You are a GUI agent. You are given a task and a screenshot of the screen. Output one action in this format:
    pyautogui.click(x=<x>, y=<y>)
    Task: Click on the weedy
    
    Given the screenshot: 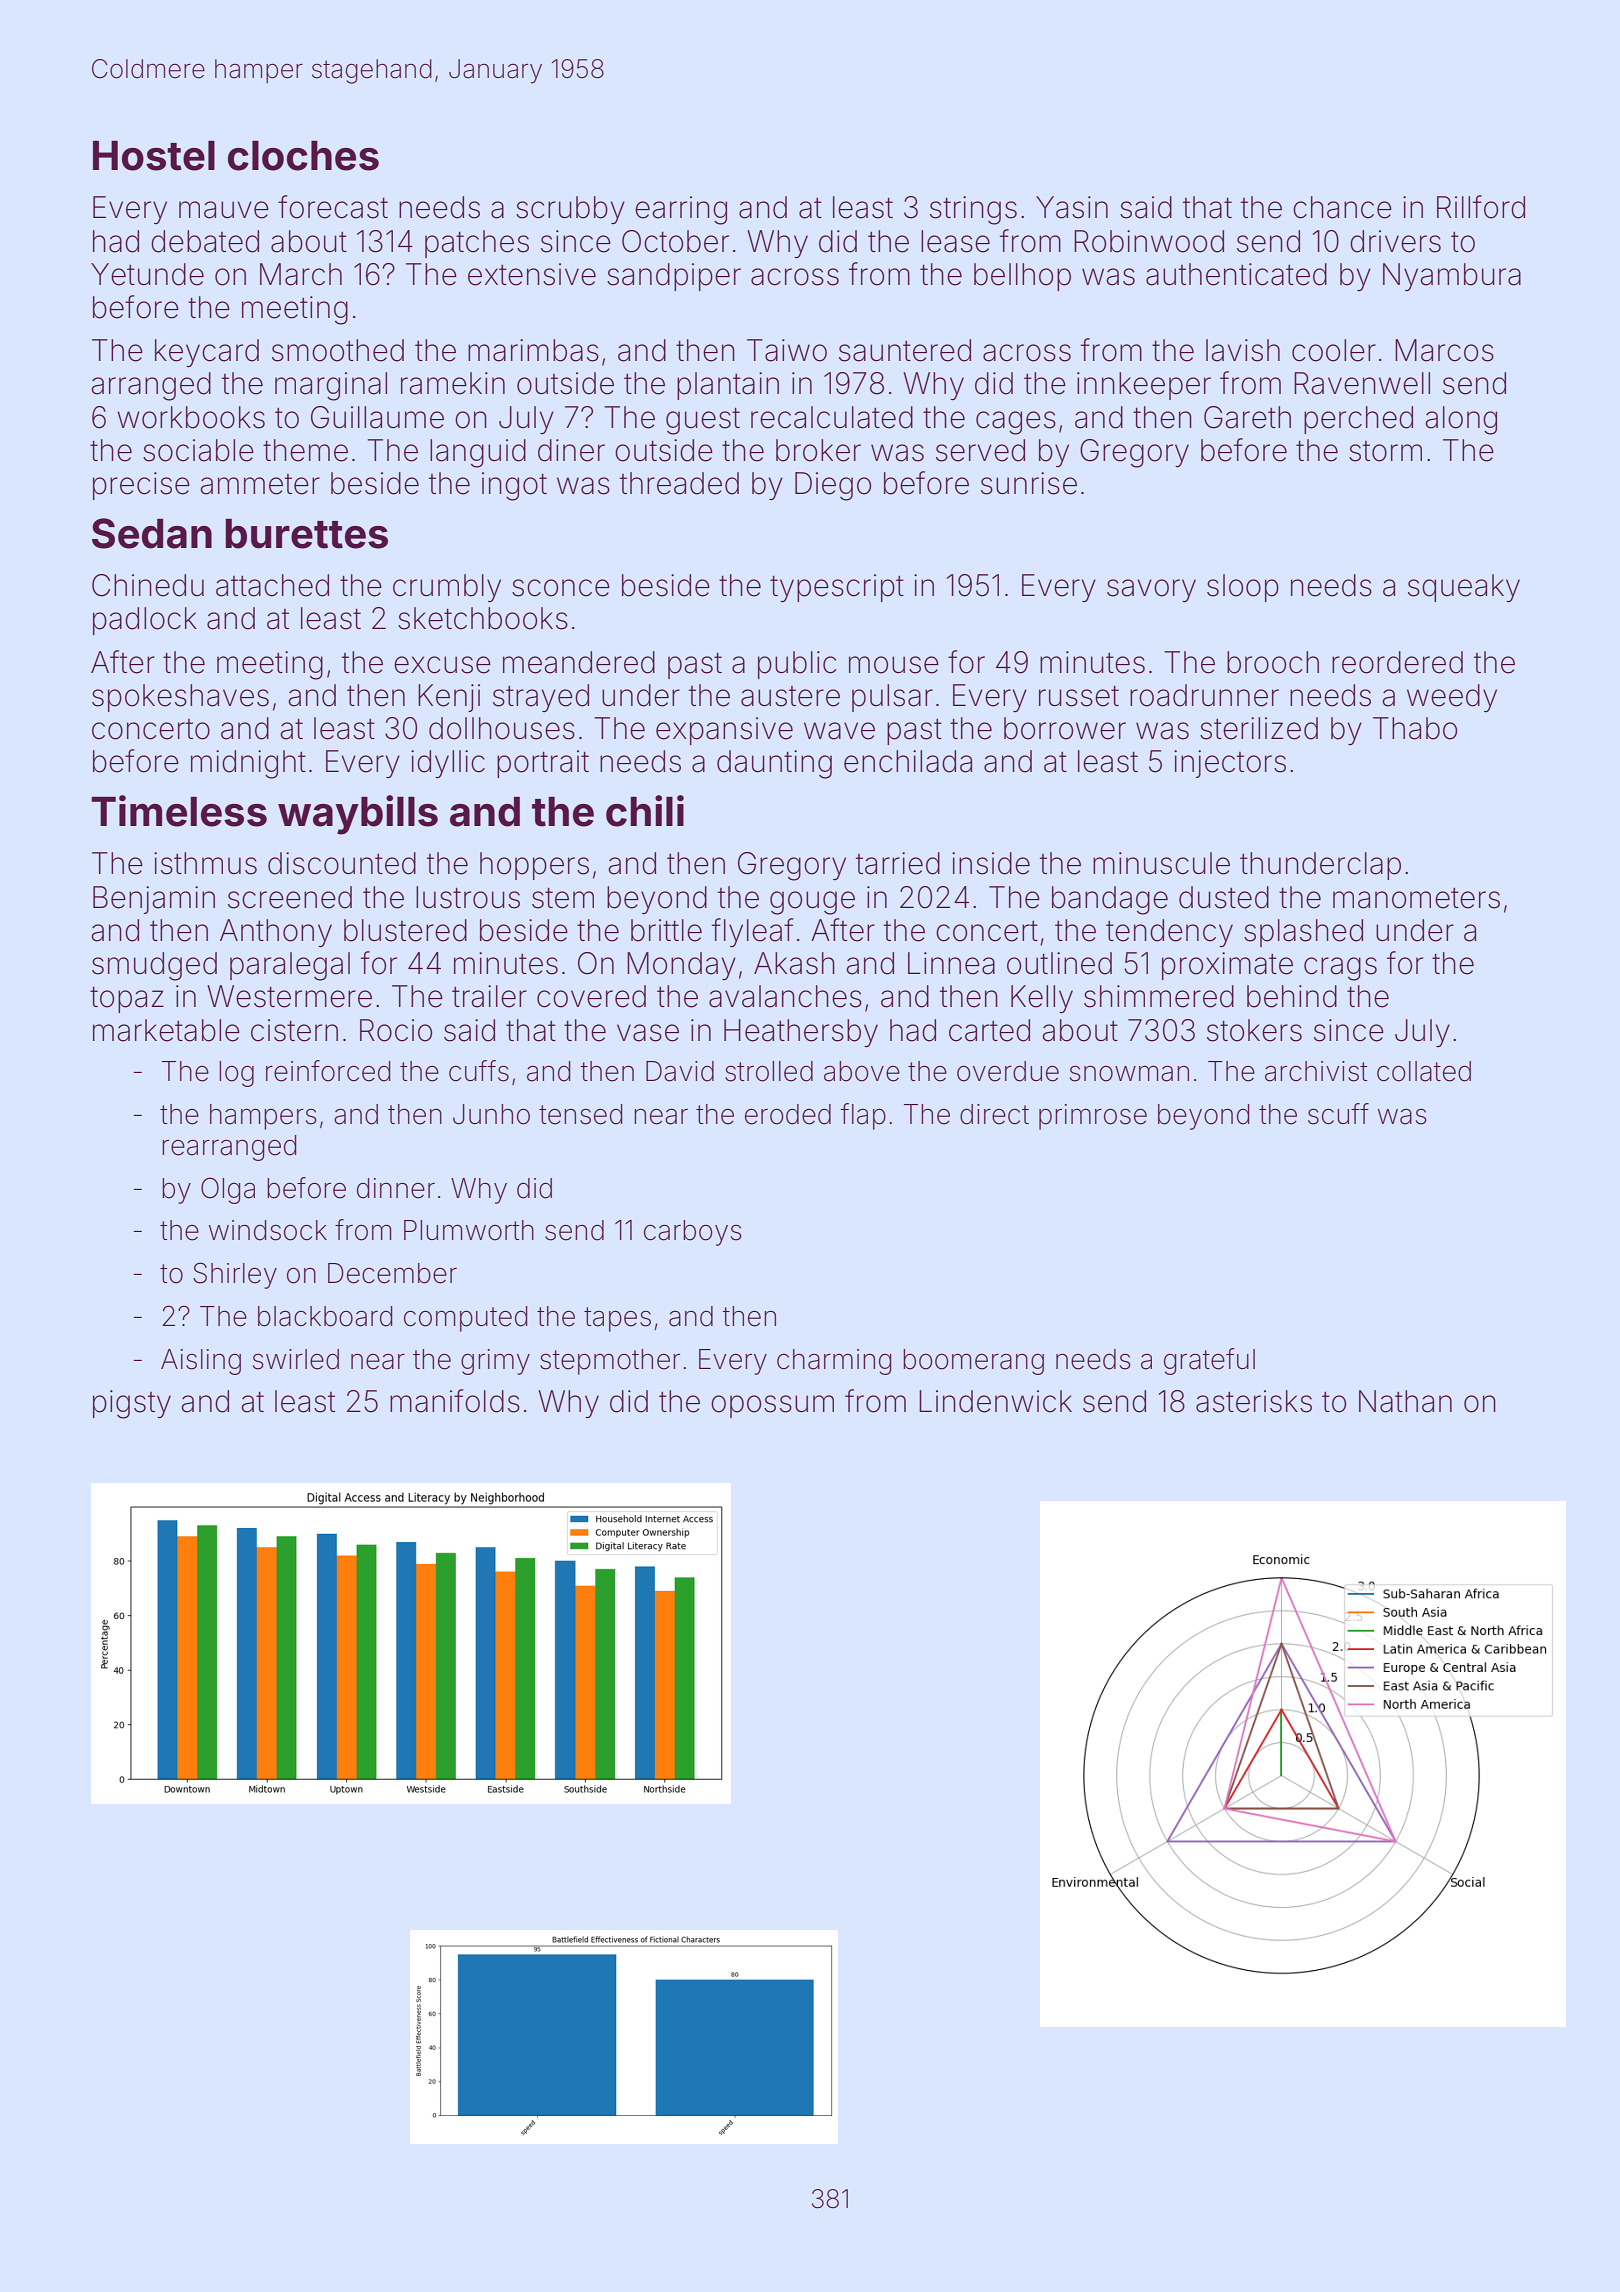 What is the action you would take?
    pyautogui.click(x=1452, y=698)
